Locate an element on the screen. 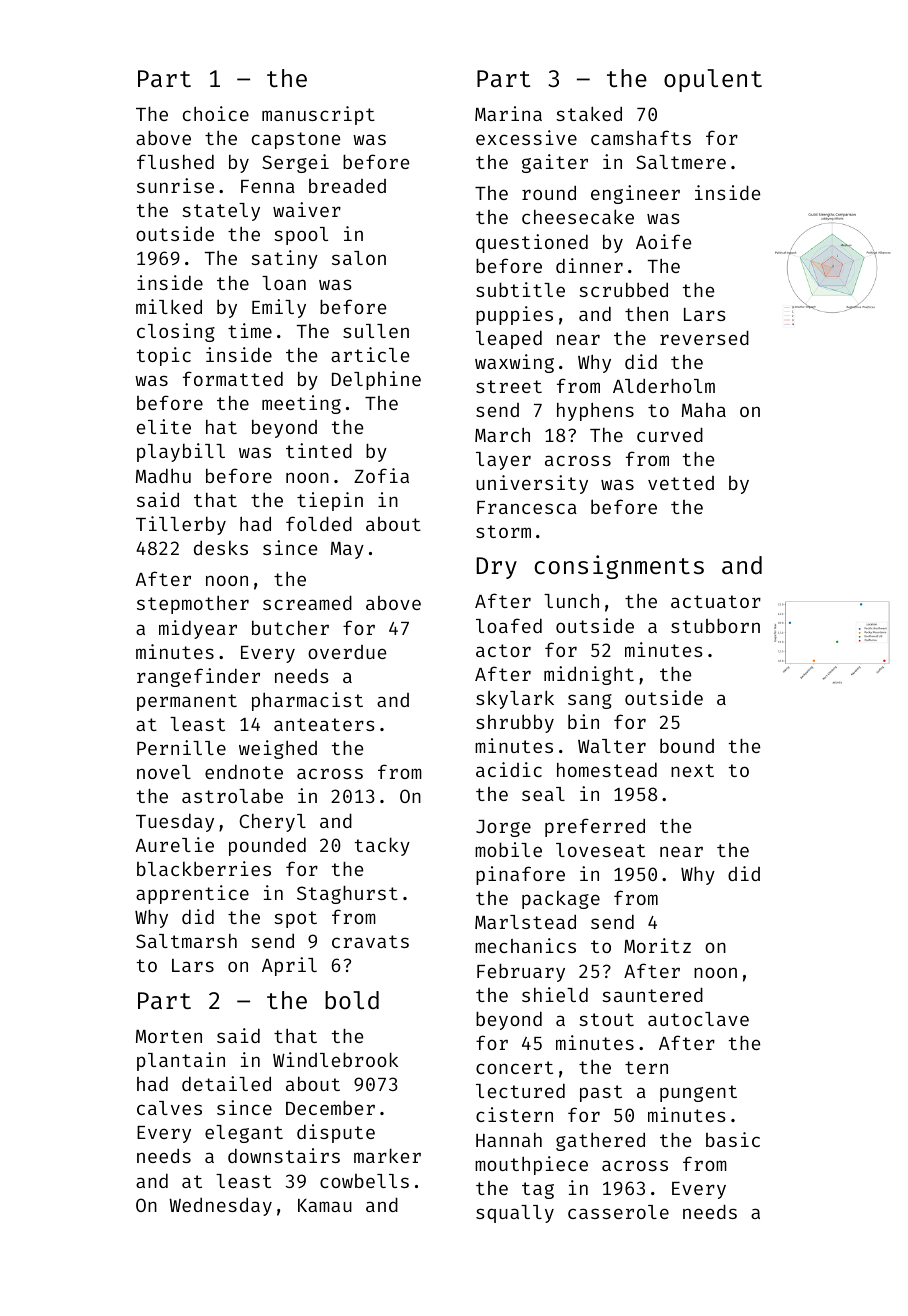 This screenshot has width=908, height=1316. curved is located at coordinates (670, 434).
